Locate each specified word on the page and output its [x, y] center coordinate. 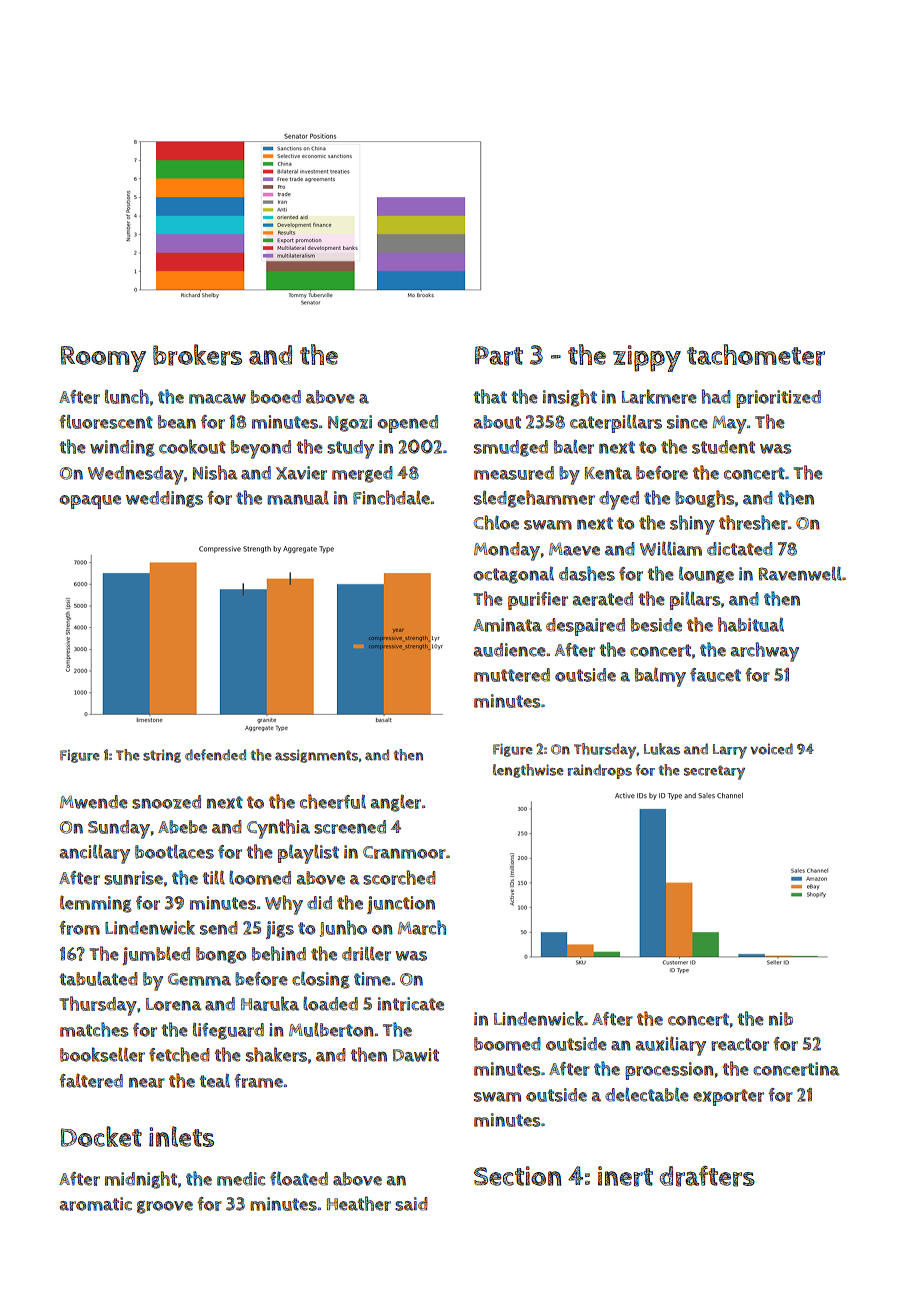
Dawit [416, 1055]
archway [765, 652]
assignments [316, 756]
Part [499, 356]
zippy [647, 358]
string [162, 756]
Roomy [103, 359]
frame [258, 1081]
